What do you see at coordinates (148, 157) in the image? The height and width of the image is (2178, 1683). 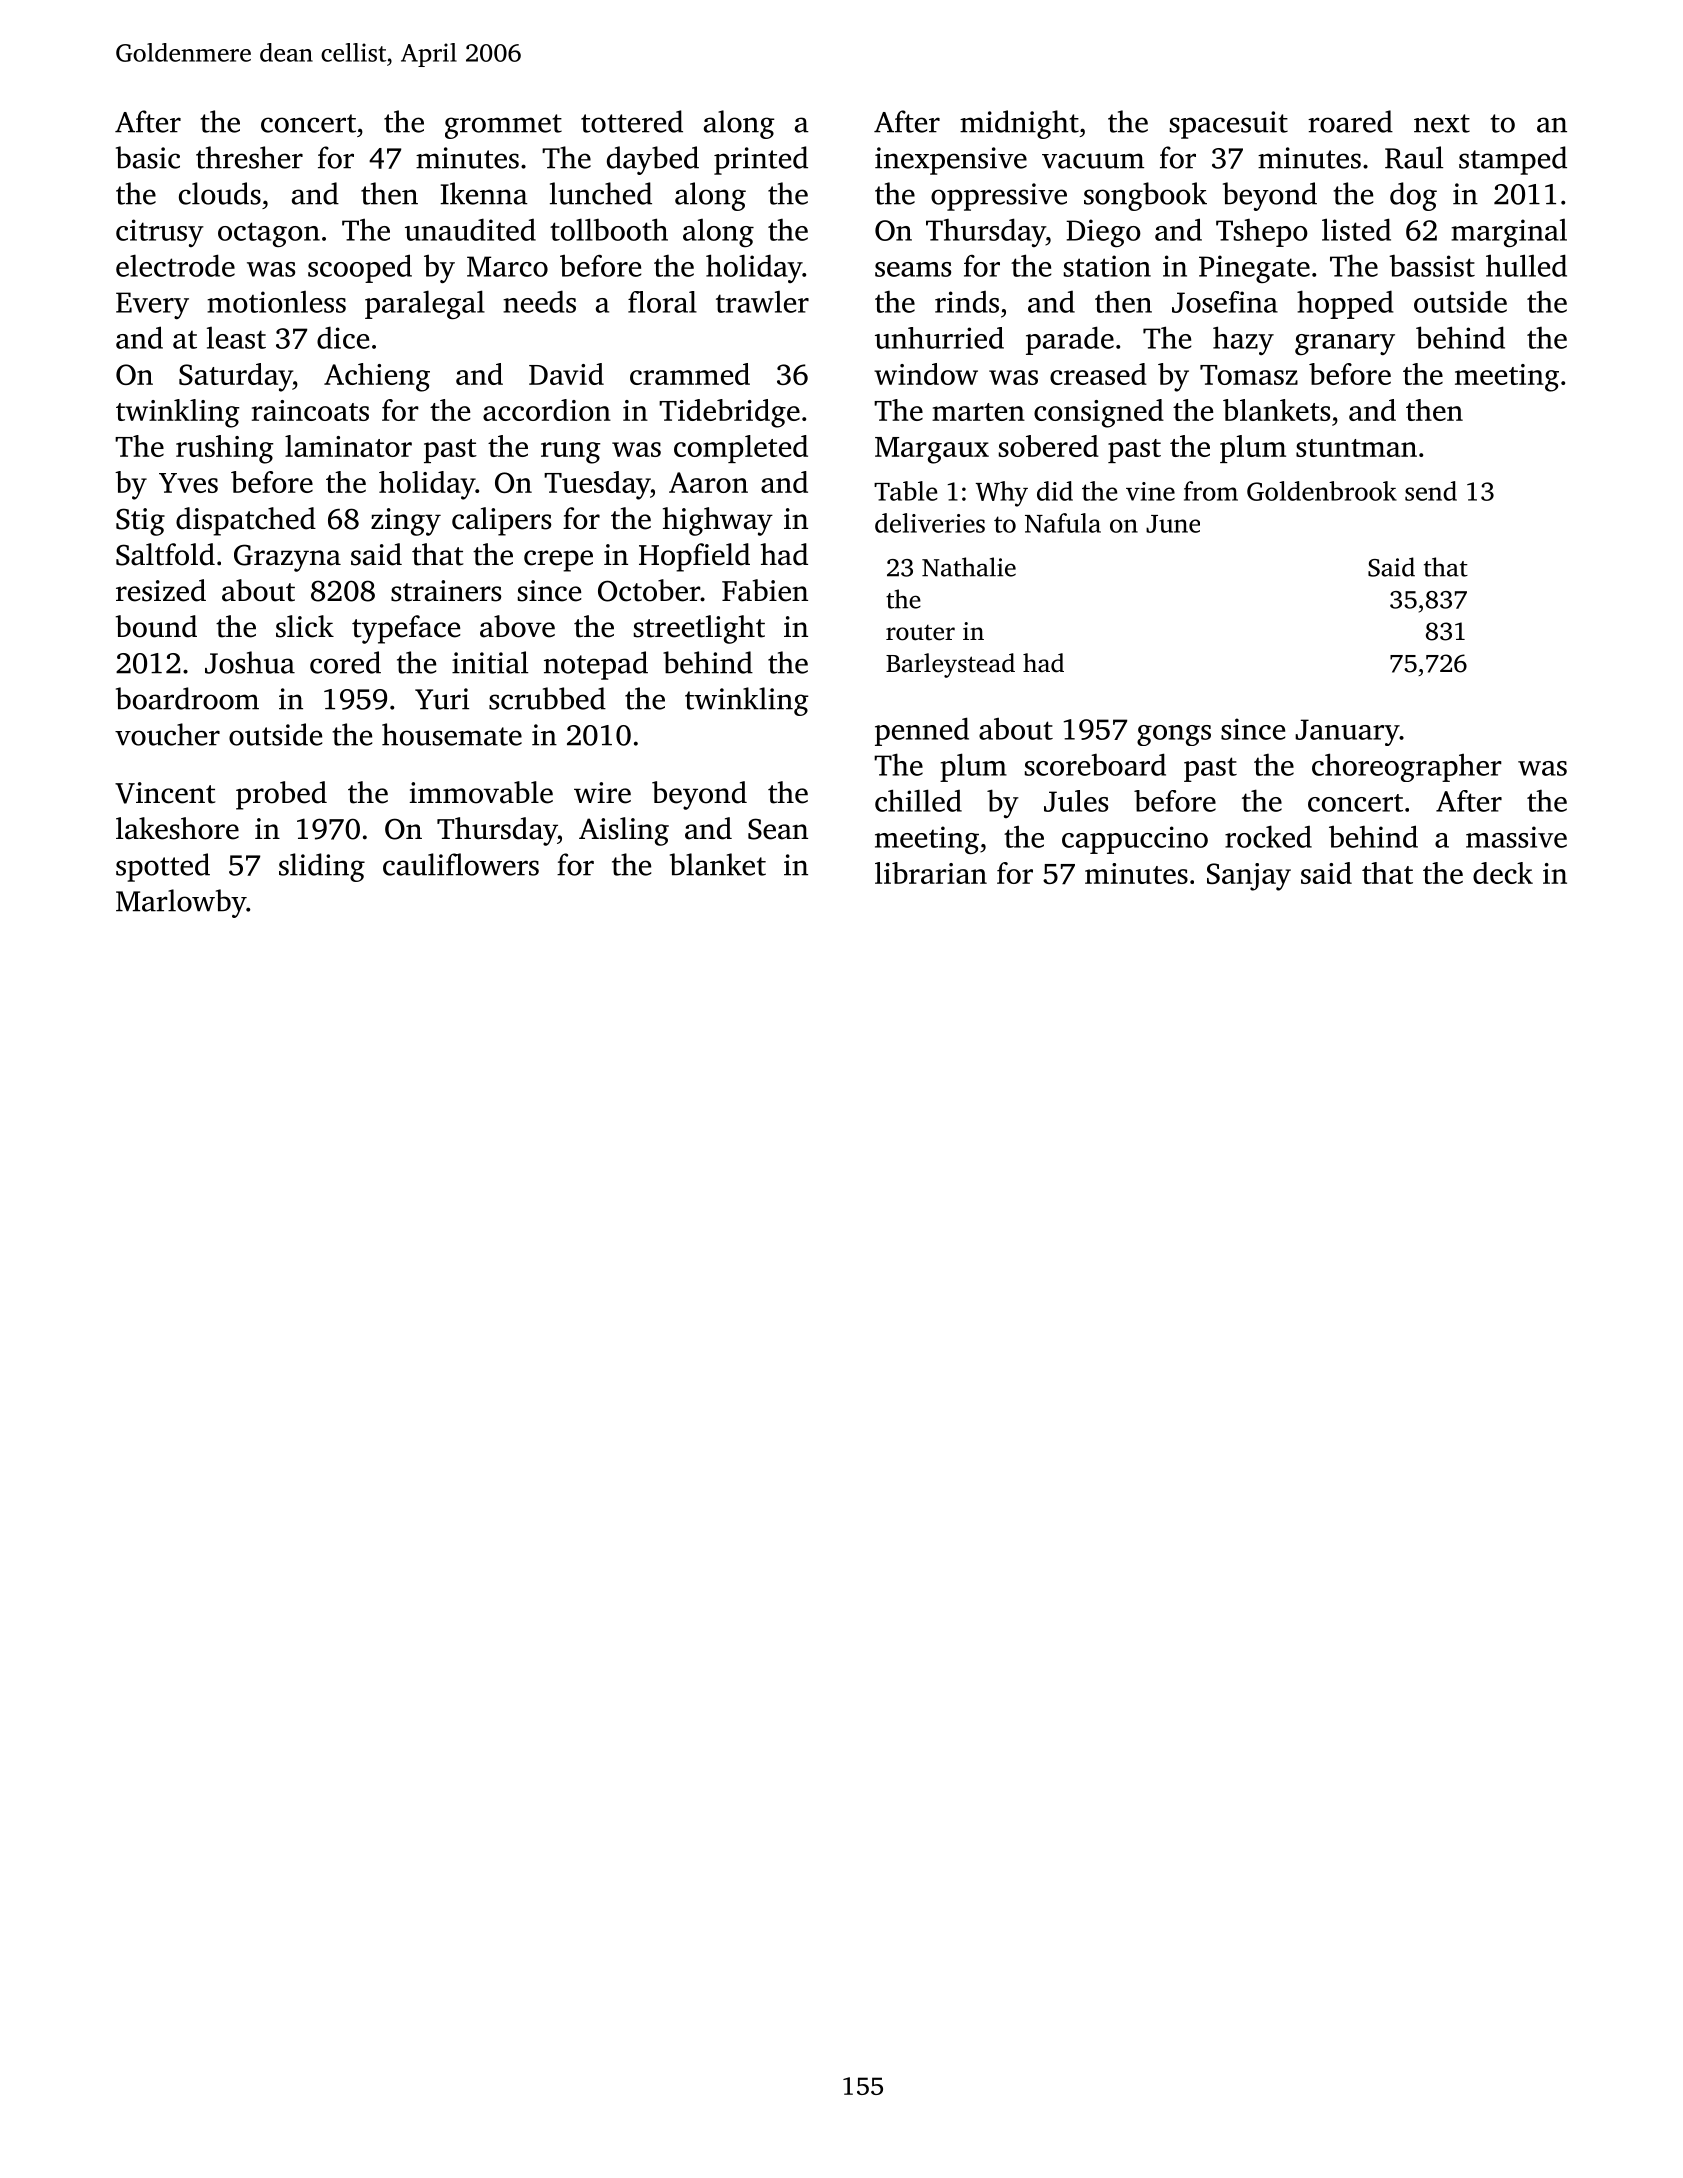 I see `basic` at bounding box center [148, 157].
